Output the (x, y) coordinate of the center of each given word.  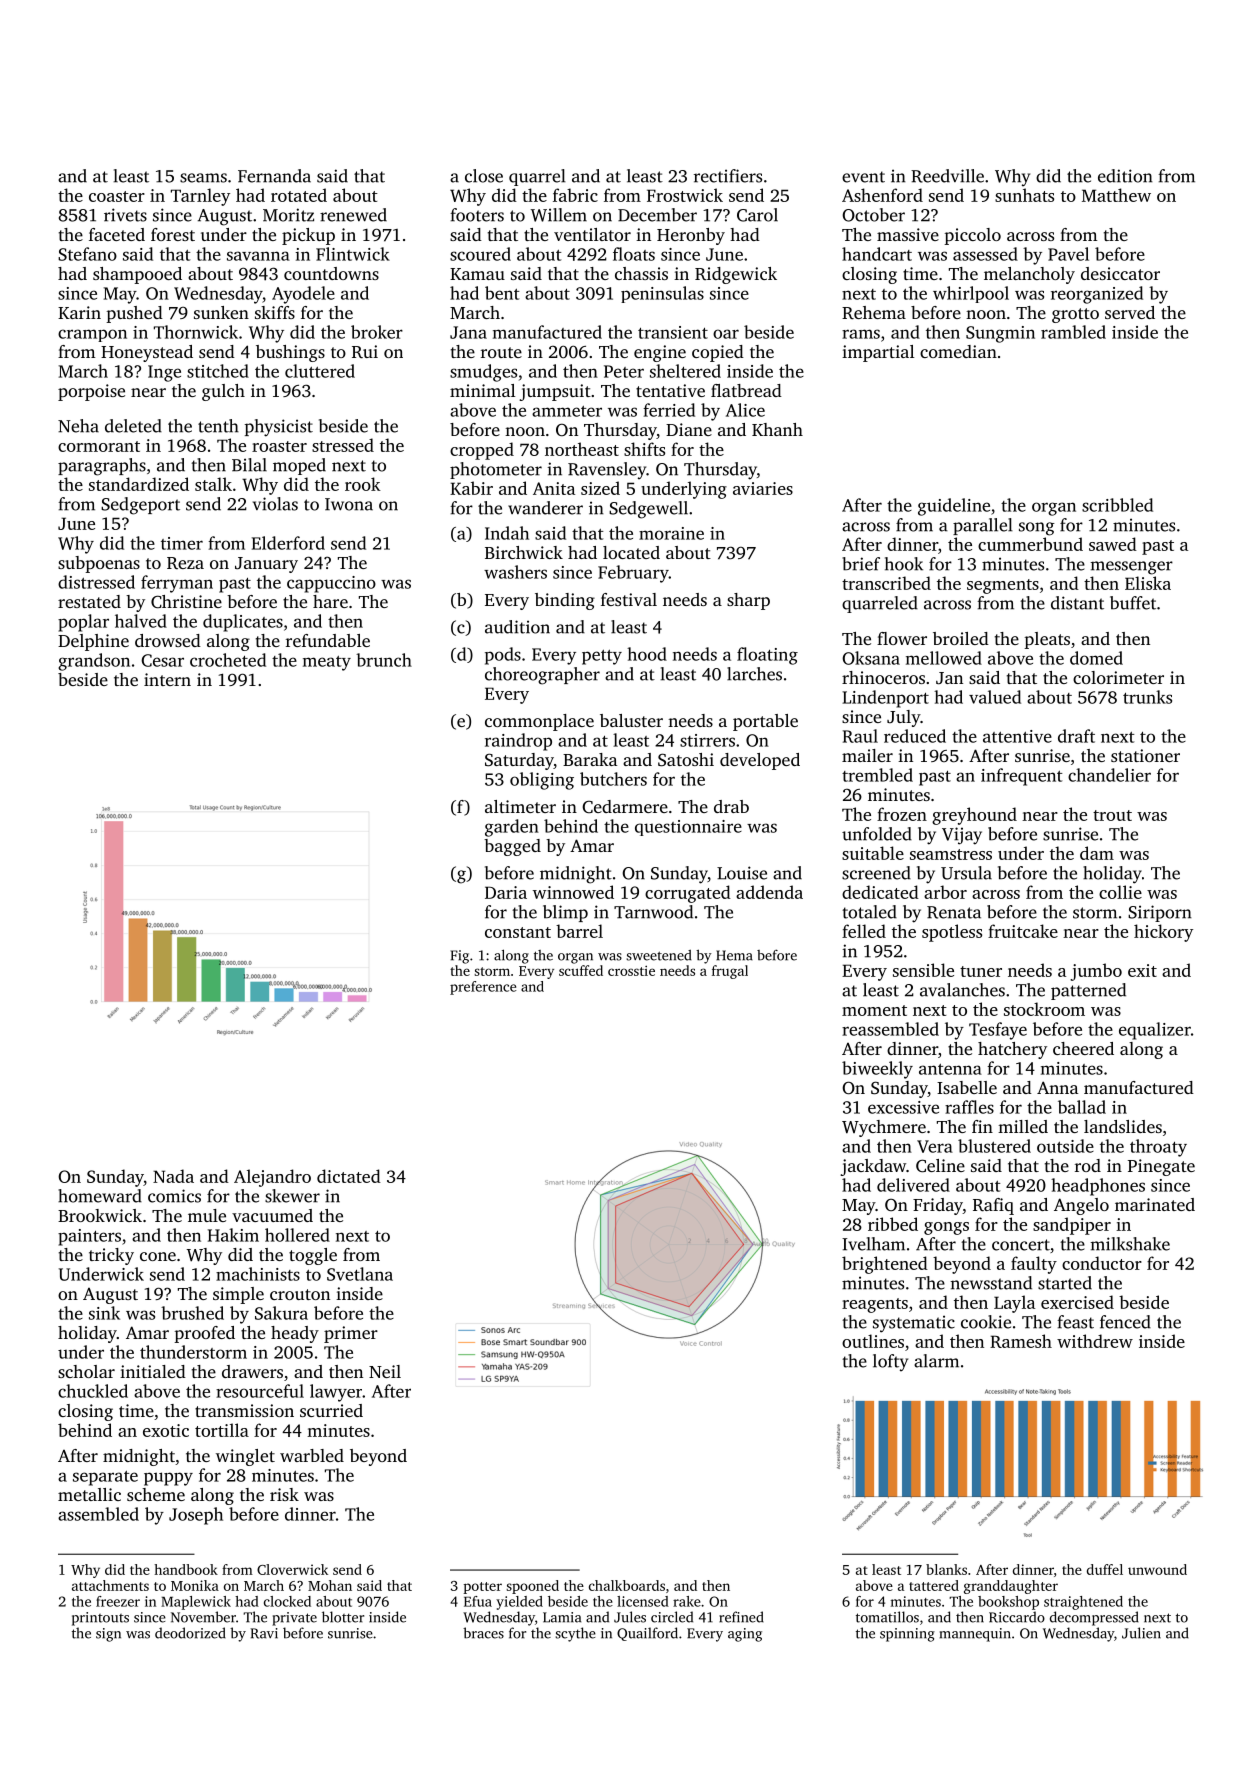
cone (158, 1256)
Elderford (288, 543)
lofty (890, 1362)
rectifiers (728, 176)
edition (1125, 176)
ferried (669, 410)
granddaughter (1011, 1587)
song (1037, 529)
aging (745, 1635)
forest (173, 234)
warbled (312, 1455)
